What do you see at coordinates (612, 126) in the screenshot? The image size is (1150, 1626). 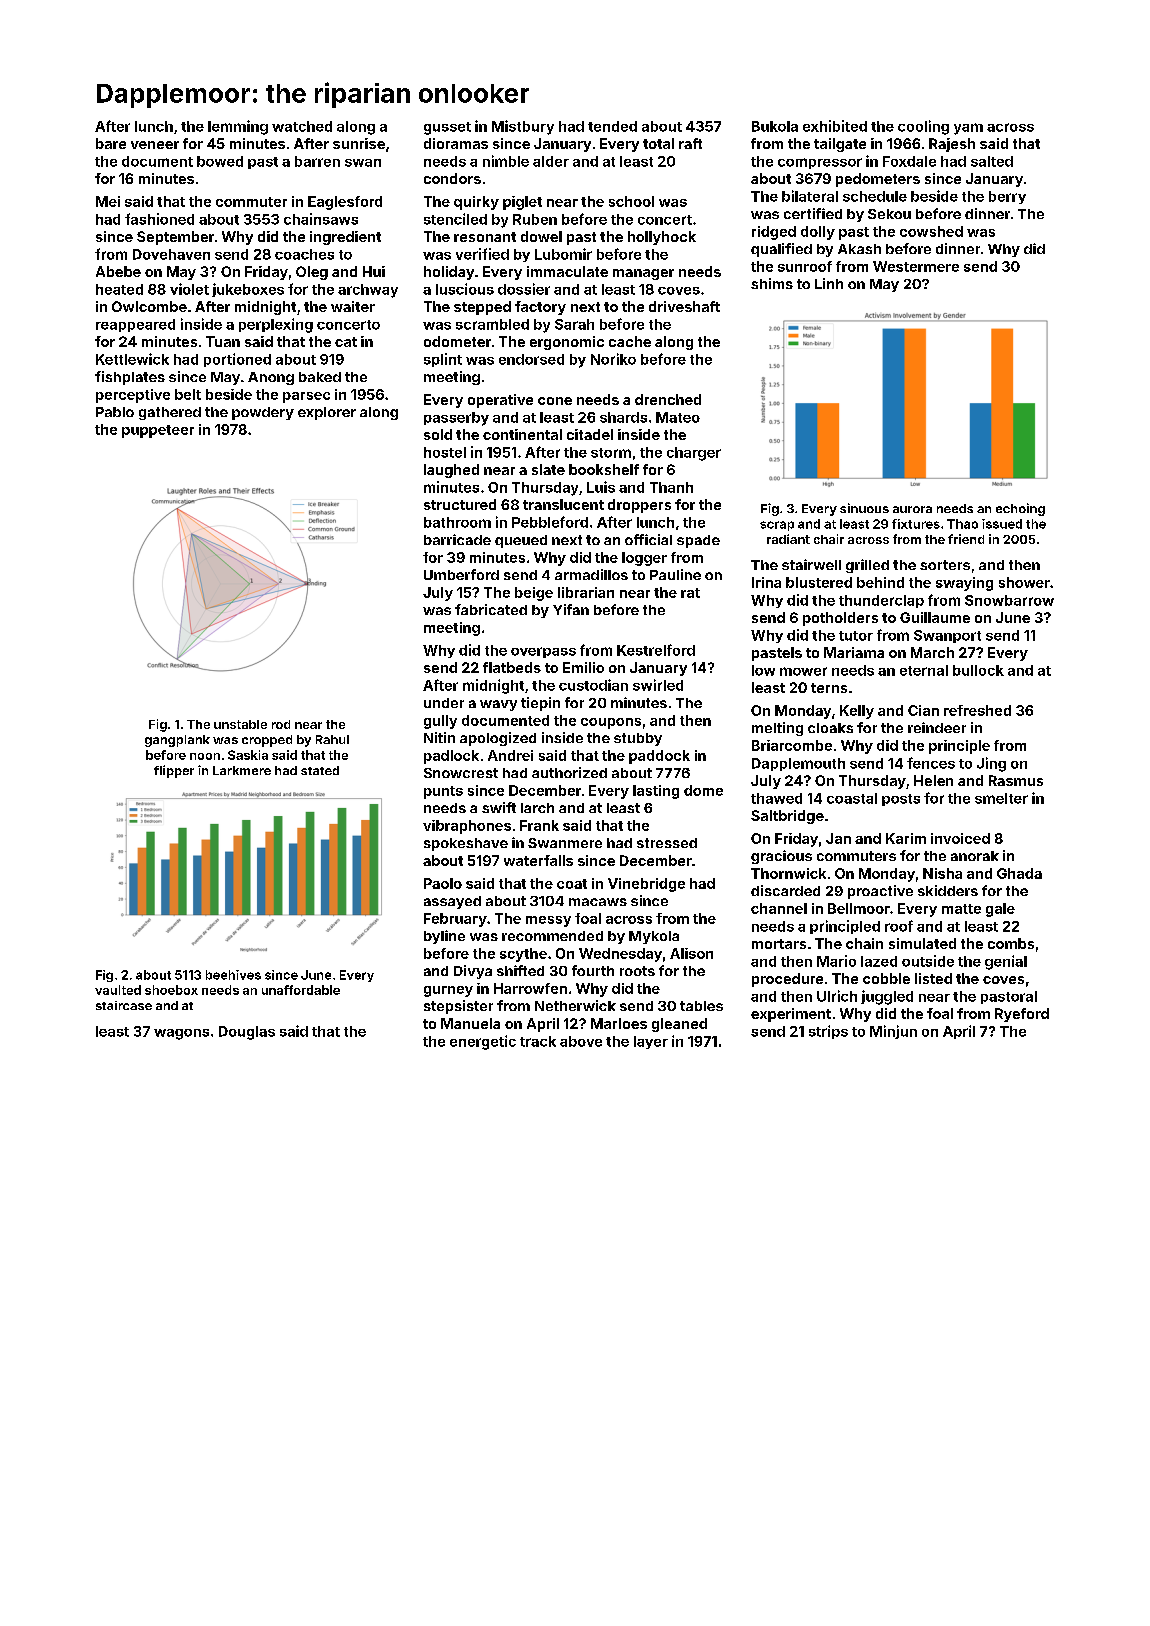 I see `tended` at bounding box center [612, 126].
